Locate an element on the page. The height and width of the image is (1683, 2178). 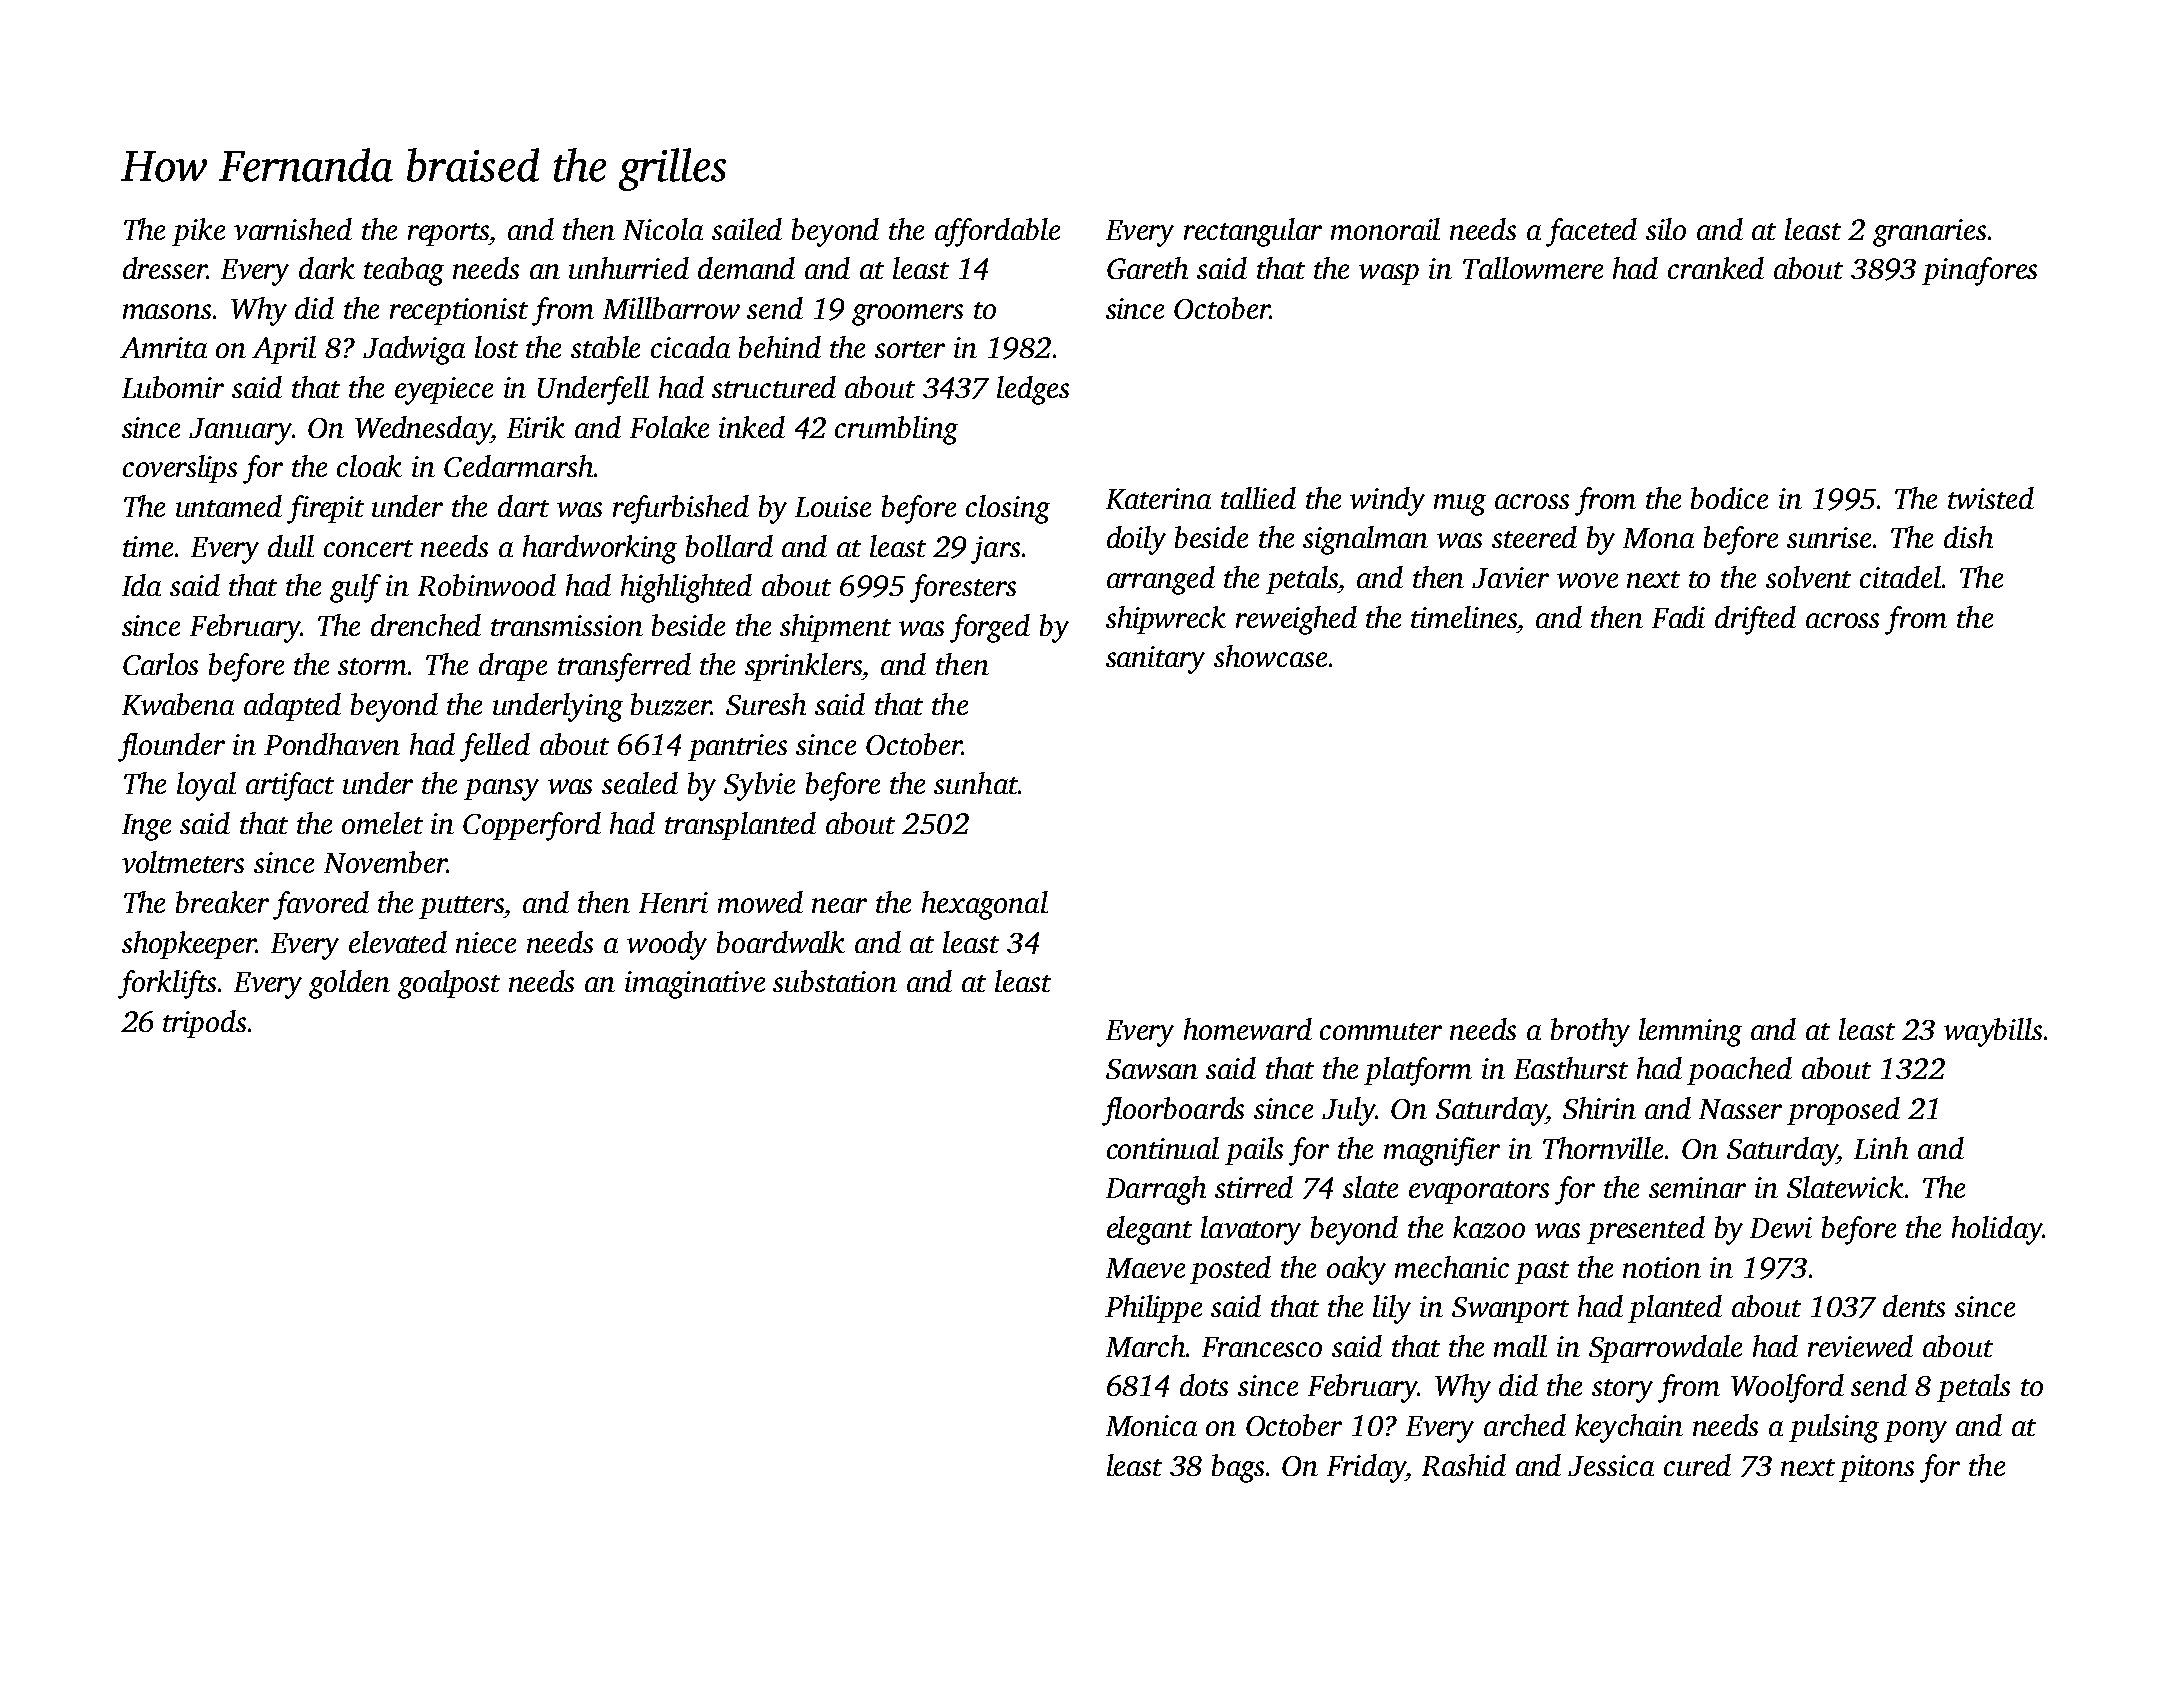
rectangular is located at coordinates (1253, 232).
